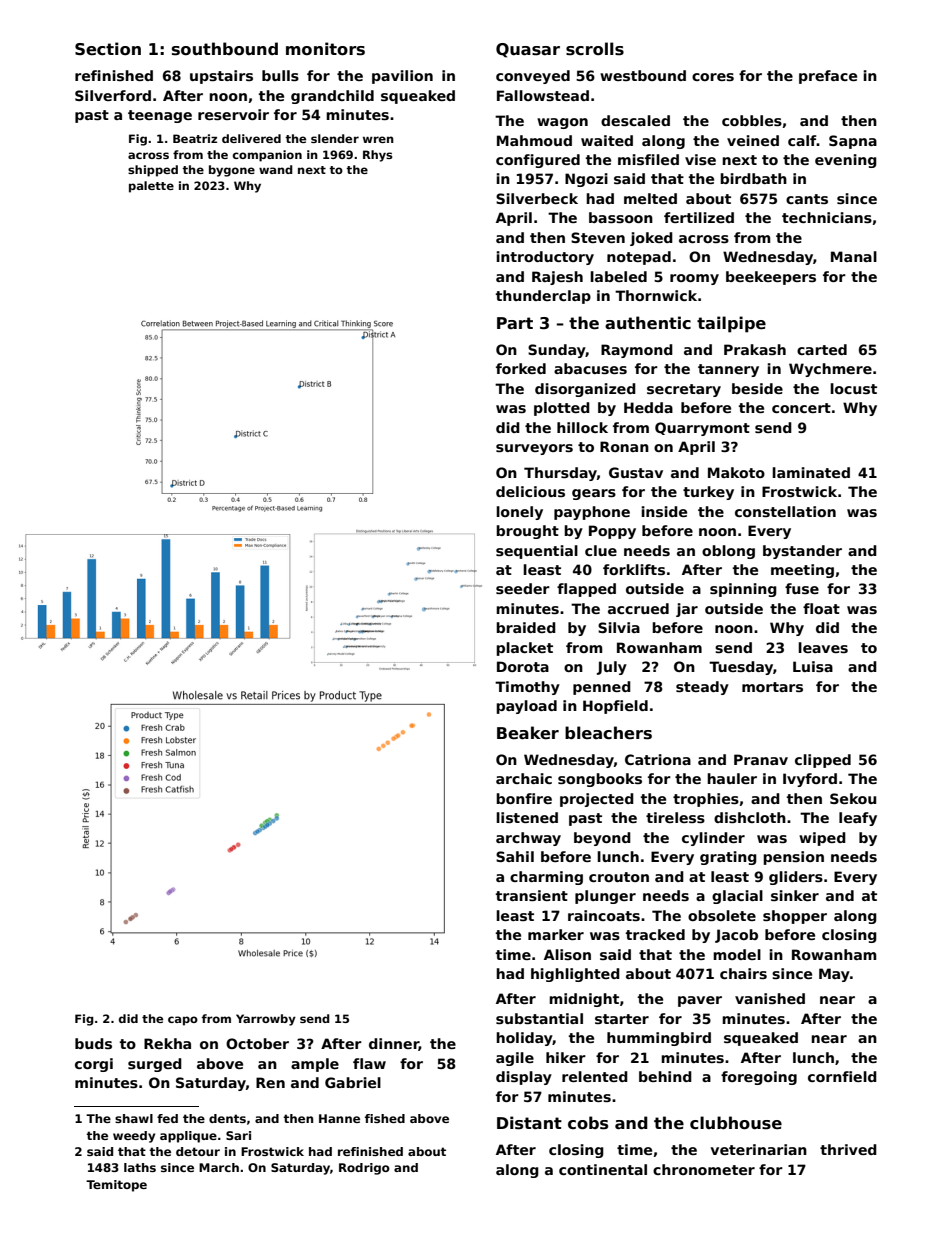 The width and height of the screenshot is (952, 1233). Describe the element at coordinates (811, 472) in the screenshot. I see `laminated` at that location.
